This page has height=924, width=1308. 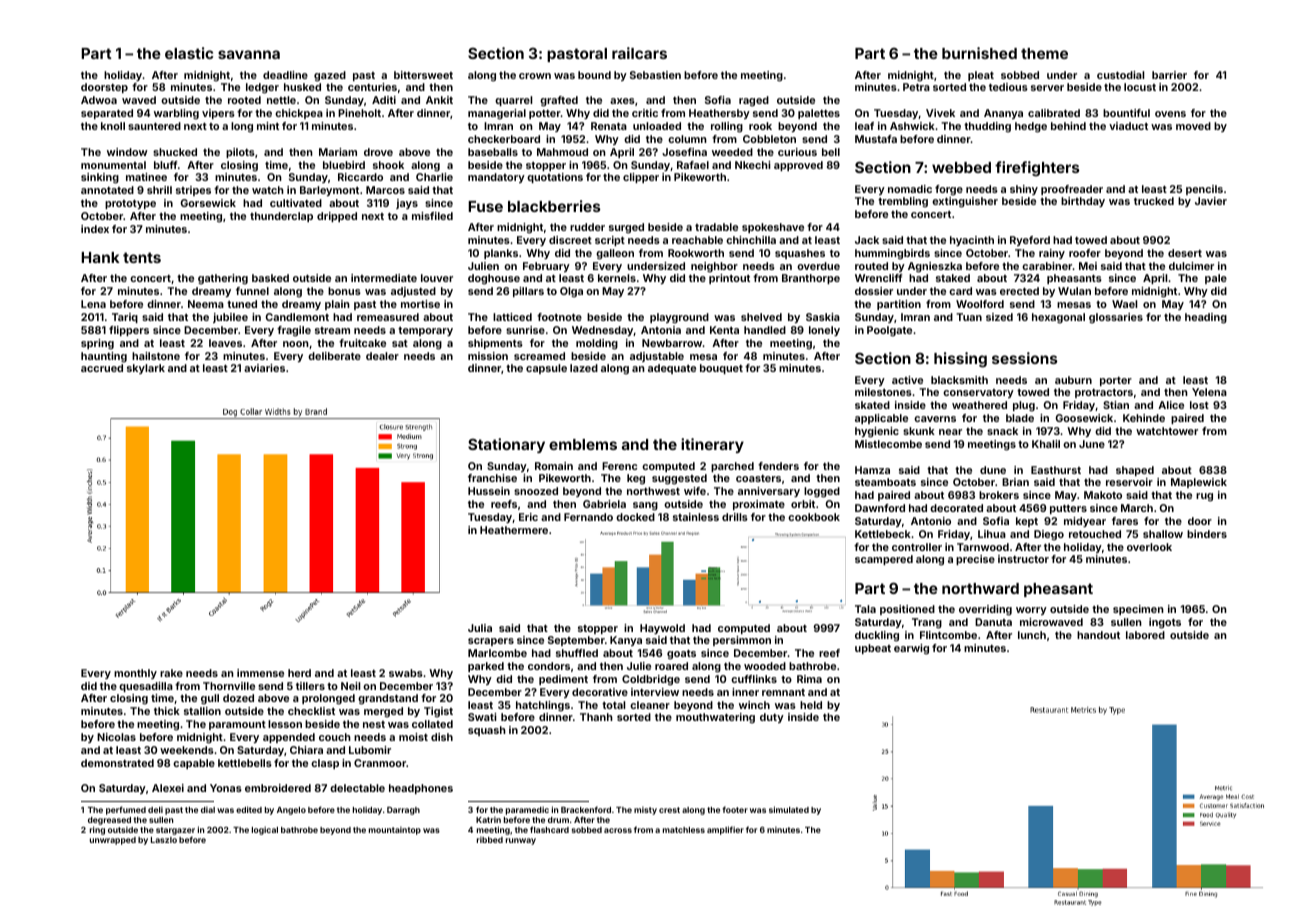 I want to click on Stationary, so click(x=506, y=445).
